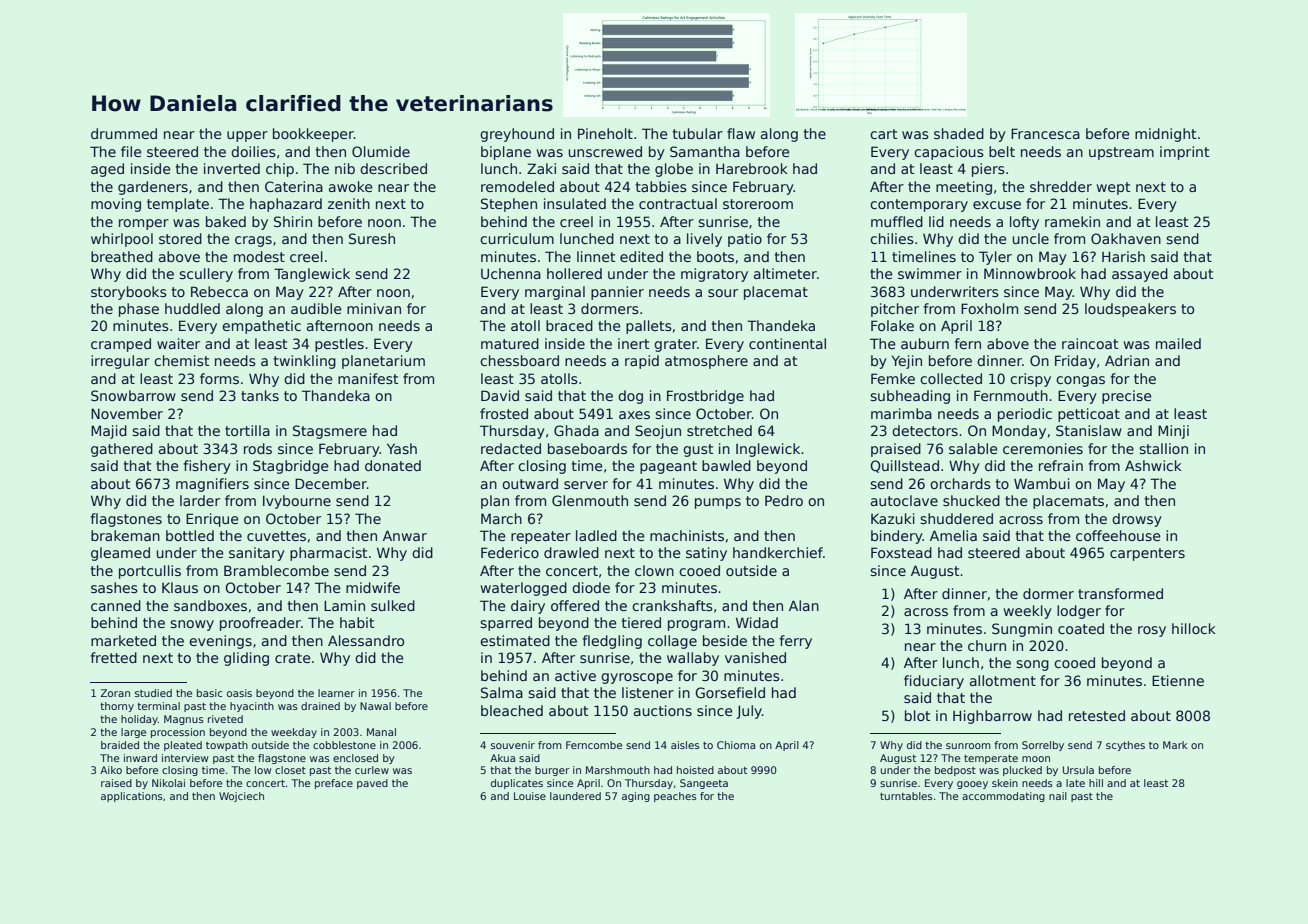  Describe the element at coordinates (1130, 310) in the image. I see `loudspeakers` at that location.
